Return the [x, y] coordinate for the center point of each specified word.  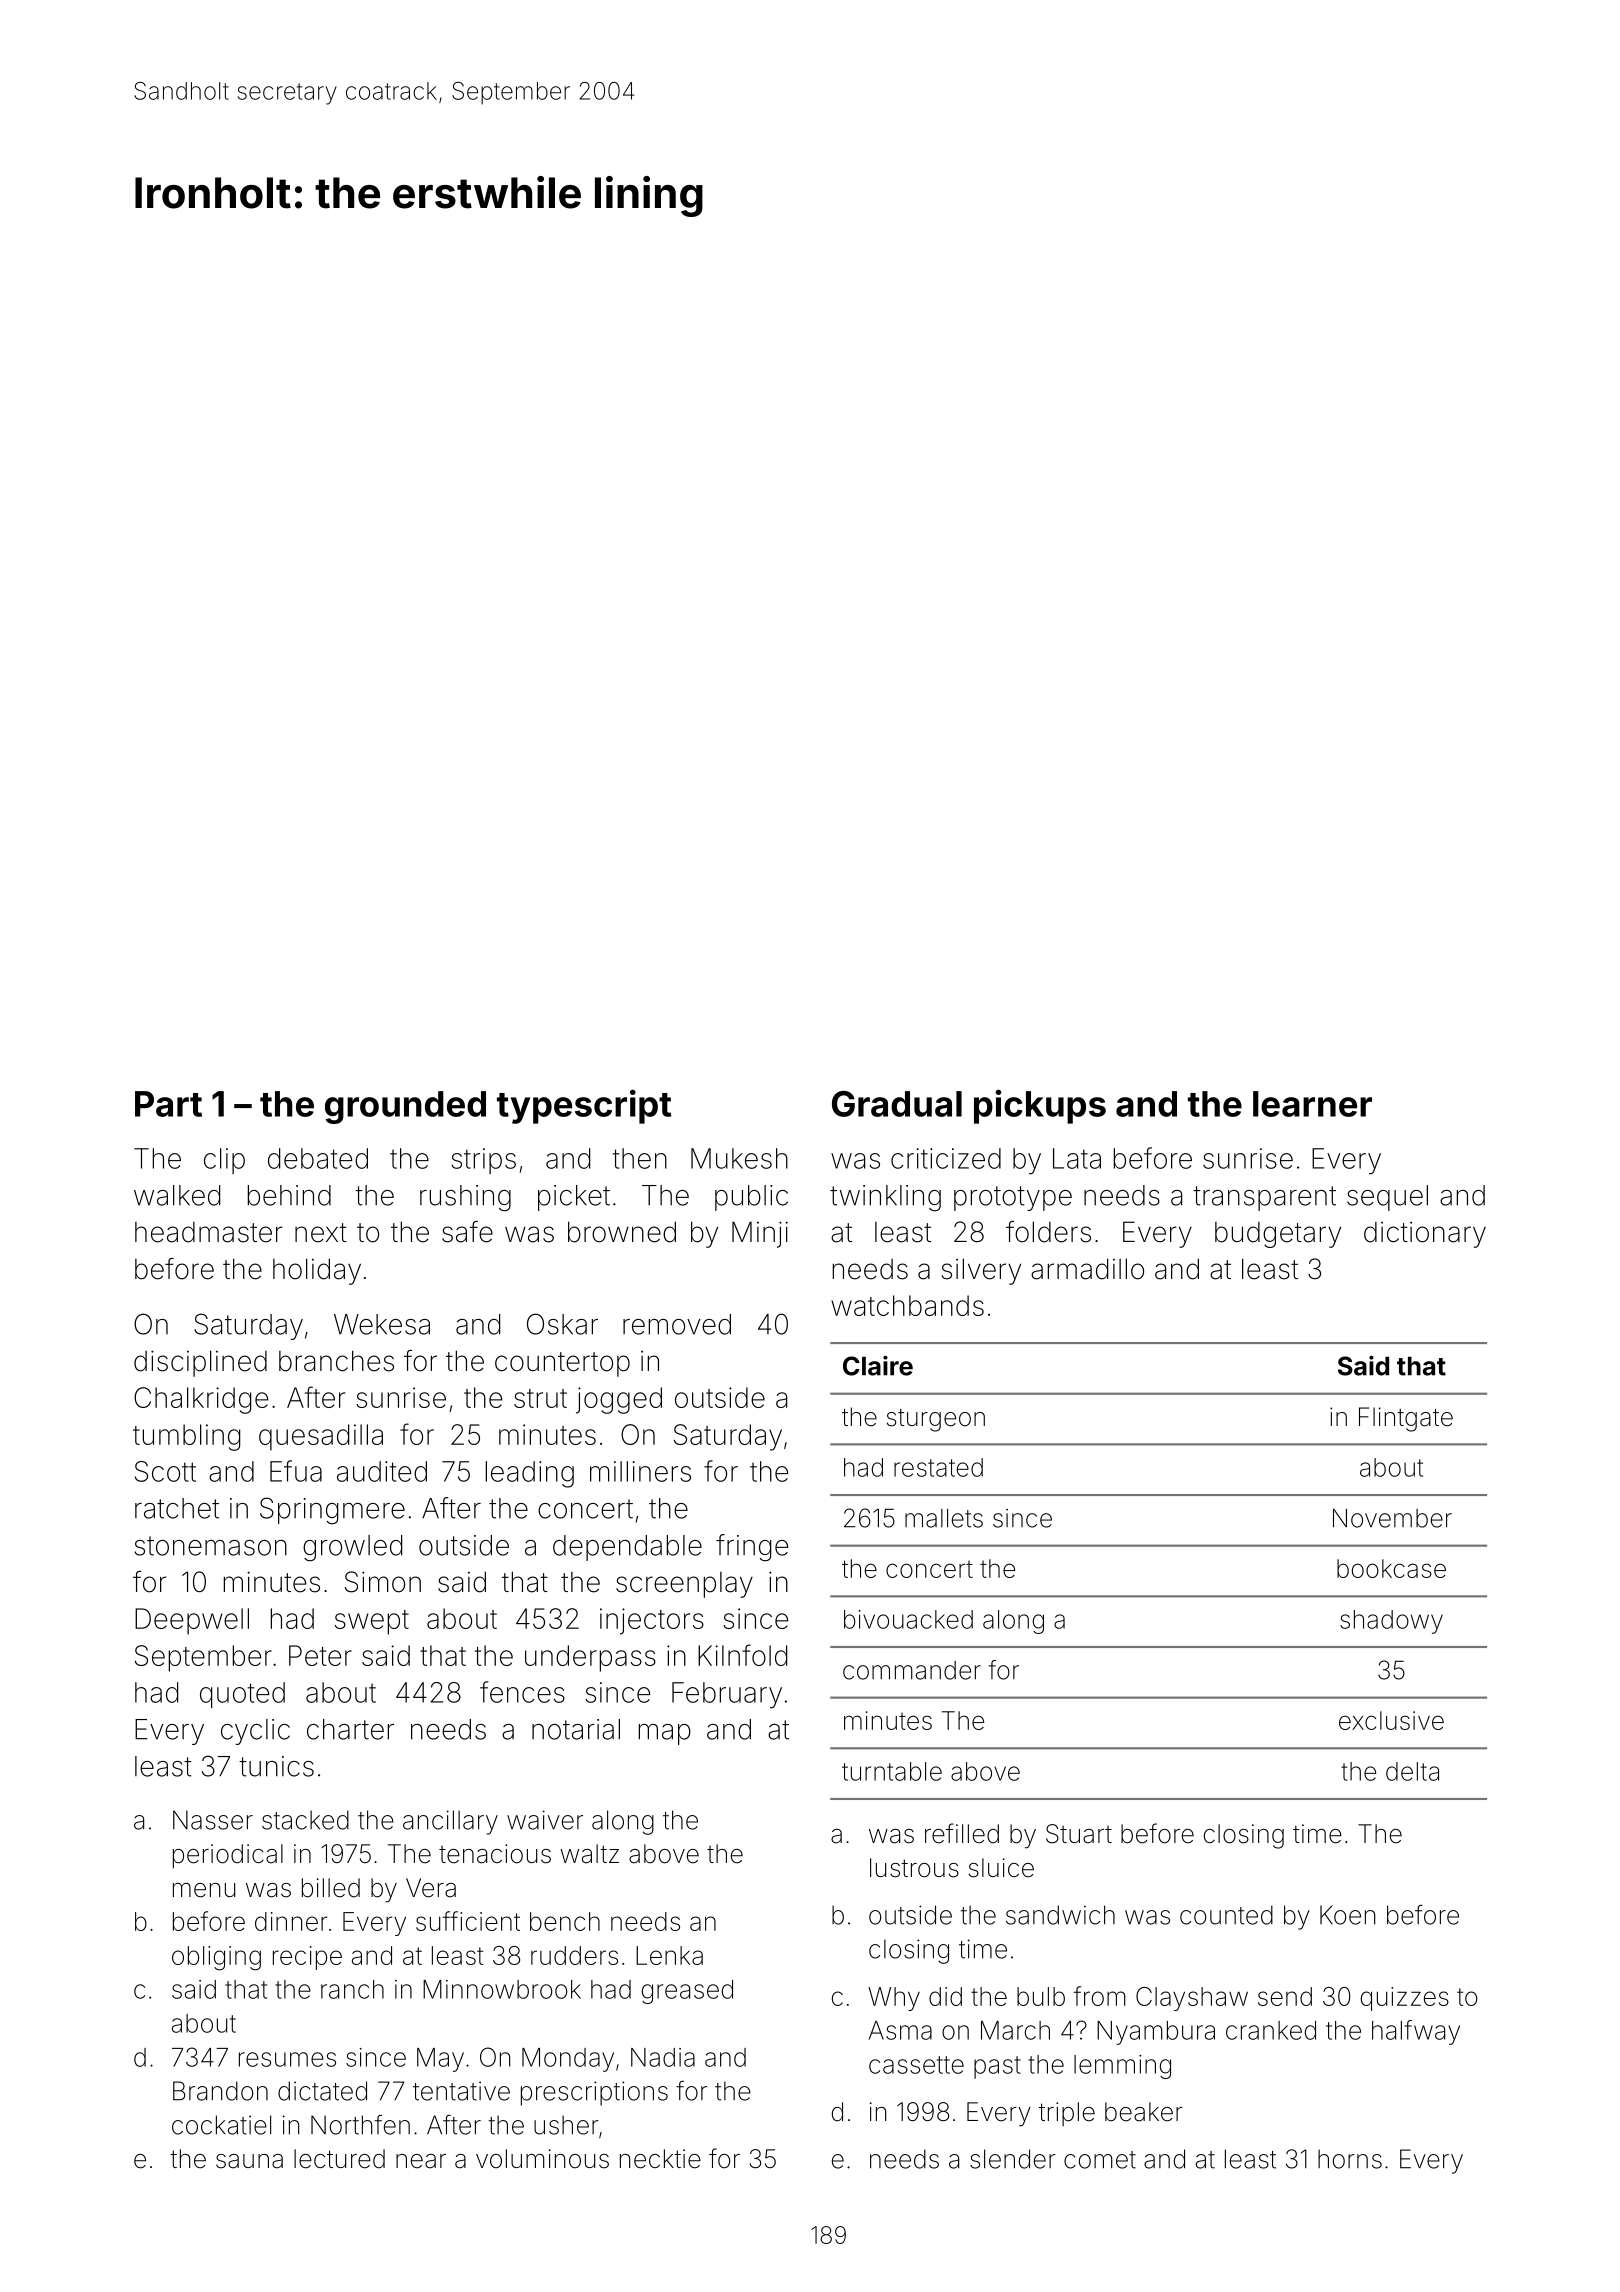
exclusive [1391, 1720]
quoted [242, 1695]
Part [168, 1104]
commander [912, 1670]
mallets [944, 1518]
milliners [640, 1471]
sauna [249, 2161]
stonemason [210, 1546]
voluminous [542, 2159]
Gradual [897, 1104]
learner [1312, 1104]
